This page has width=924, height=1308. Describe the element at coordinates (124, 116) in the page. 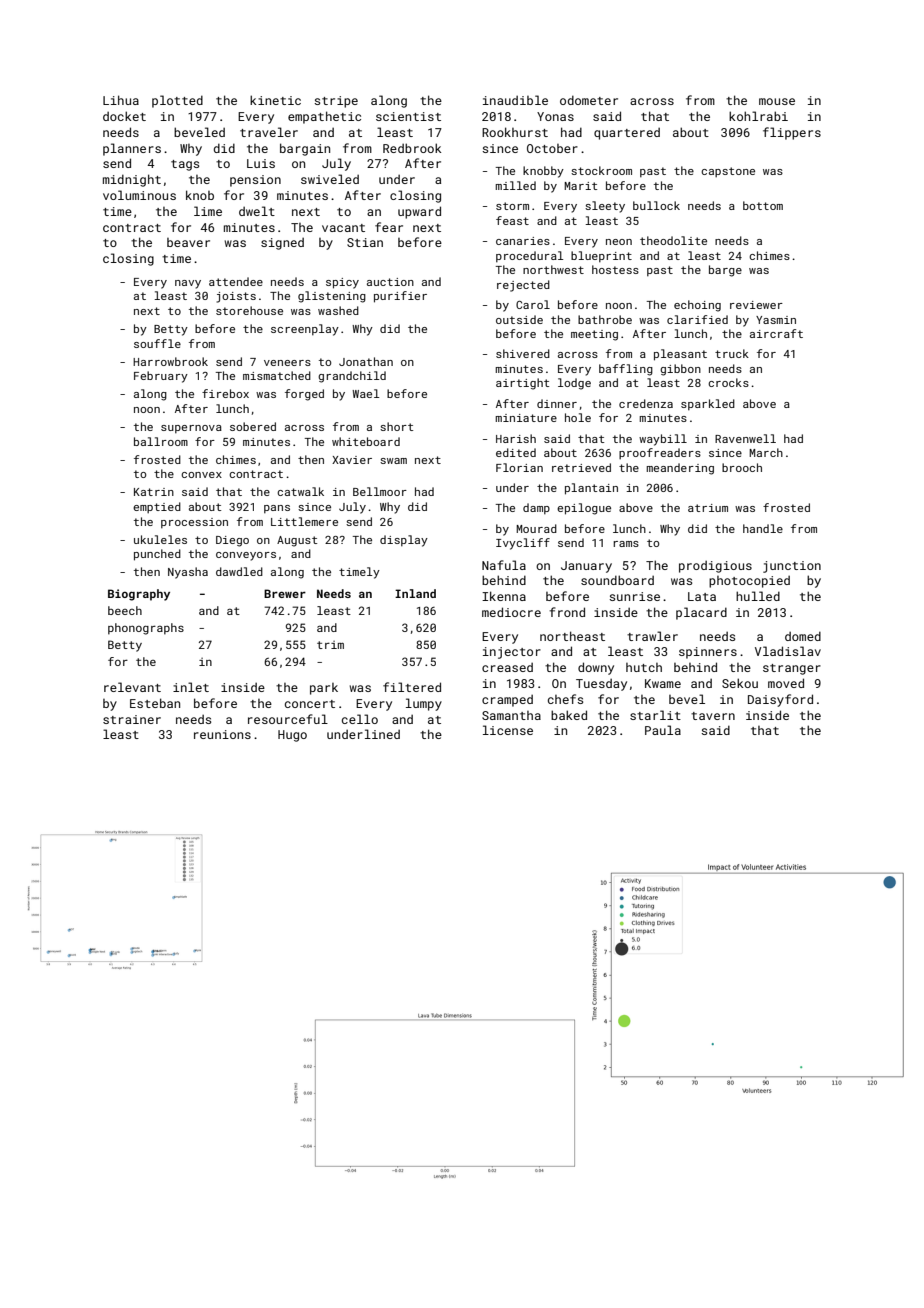

I see `docket` at that location.
